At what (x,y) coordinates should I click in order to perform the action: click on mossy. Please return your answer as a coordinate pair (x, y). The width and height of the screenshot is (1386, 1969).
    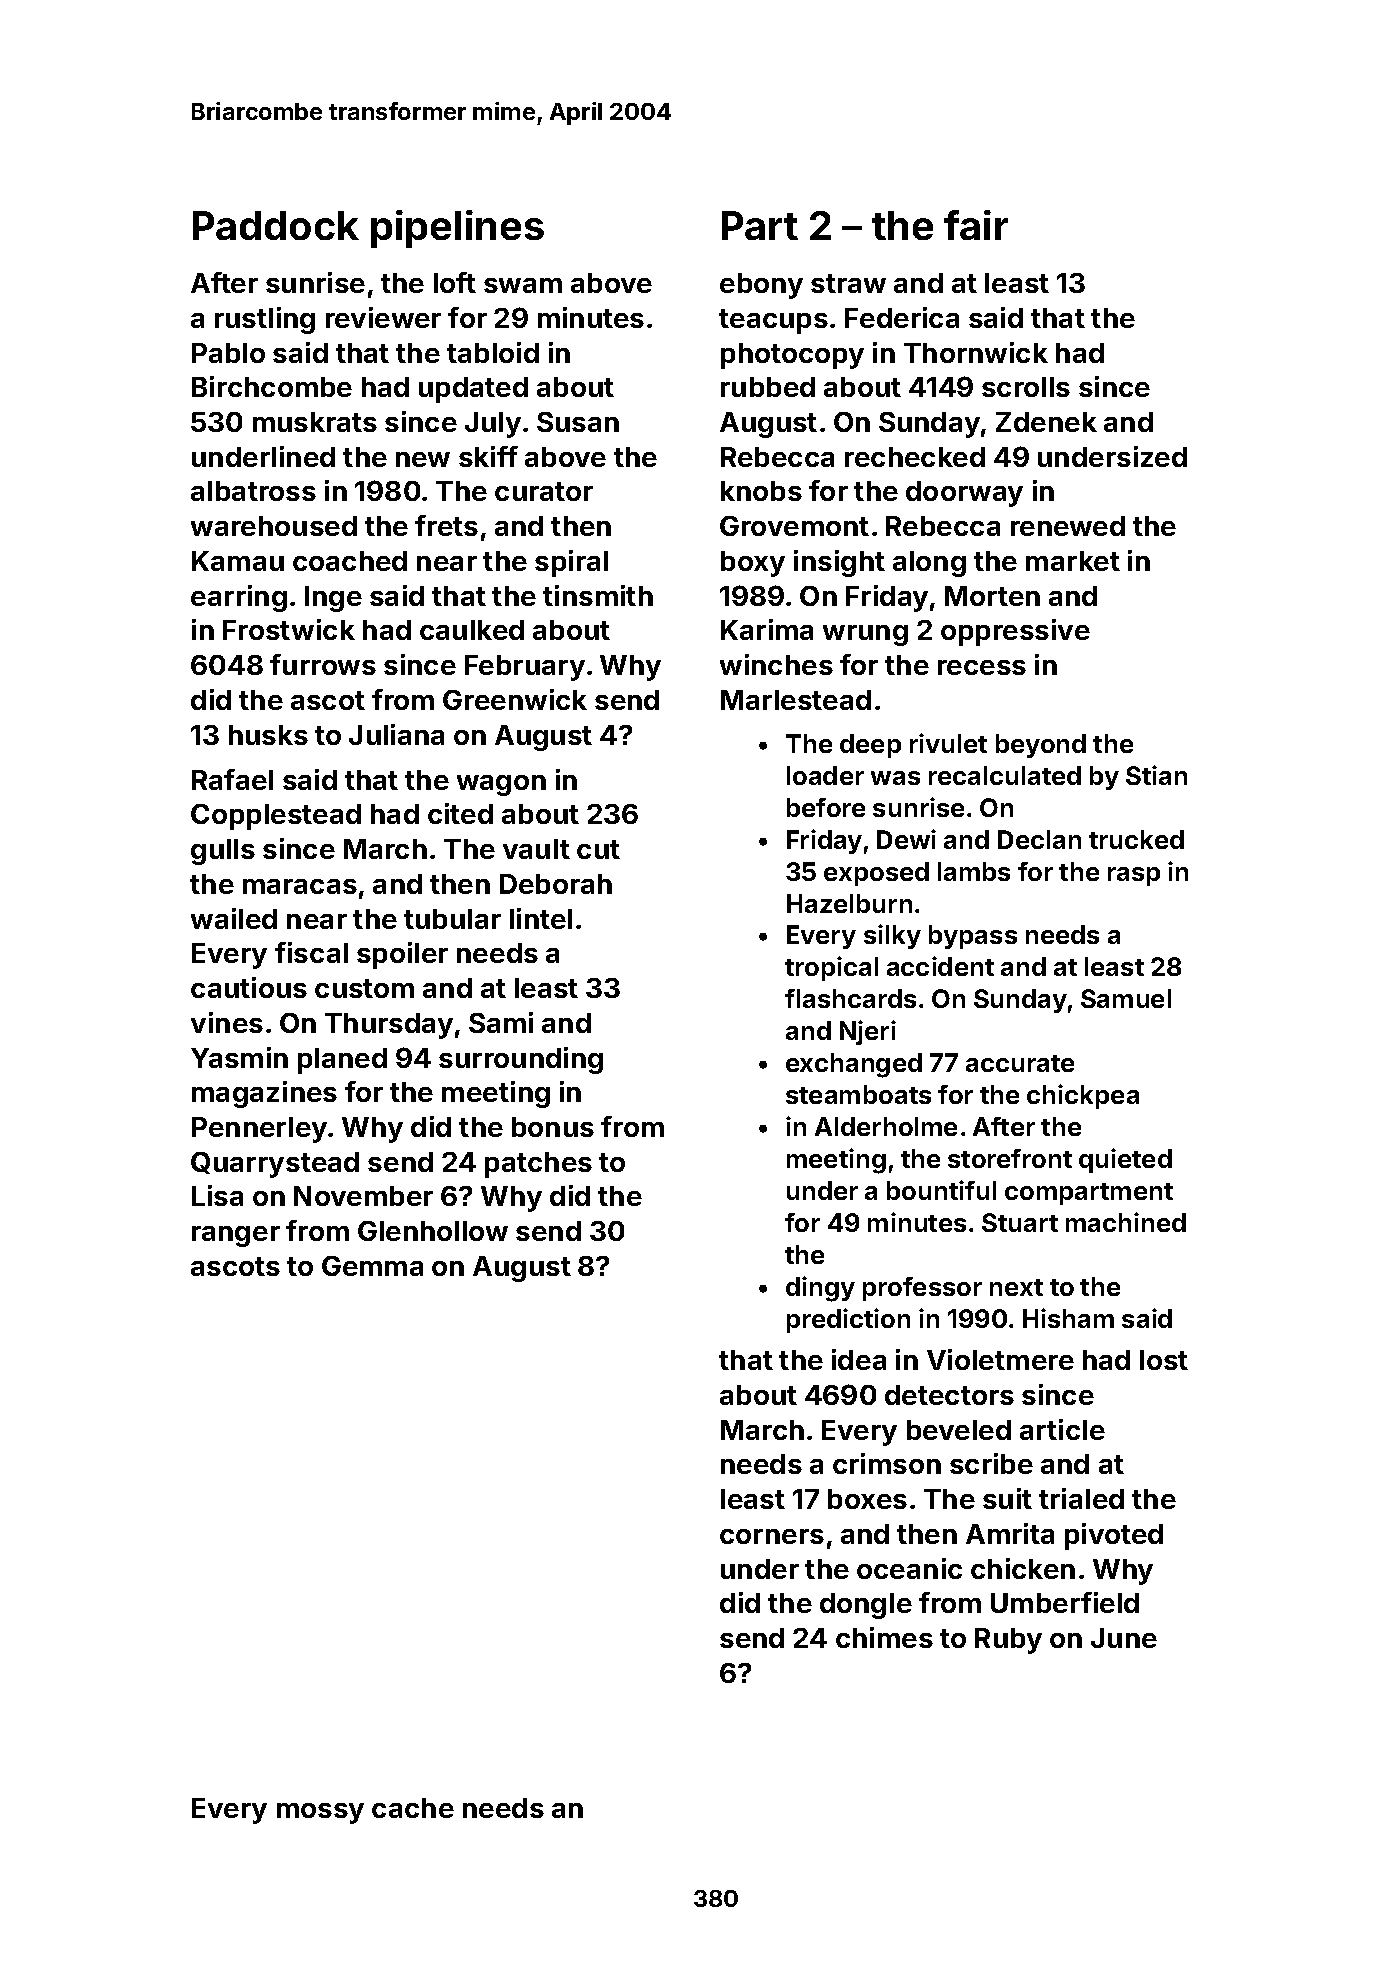
    Looking at the image, I should click on (320, 1813).
